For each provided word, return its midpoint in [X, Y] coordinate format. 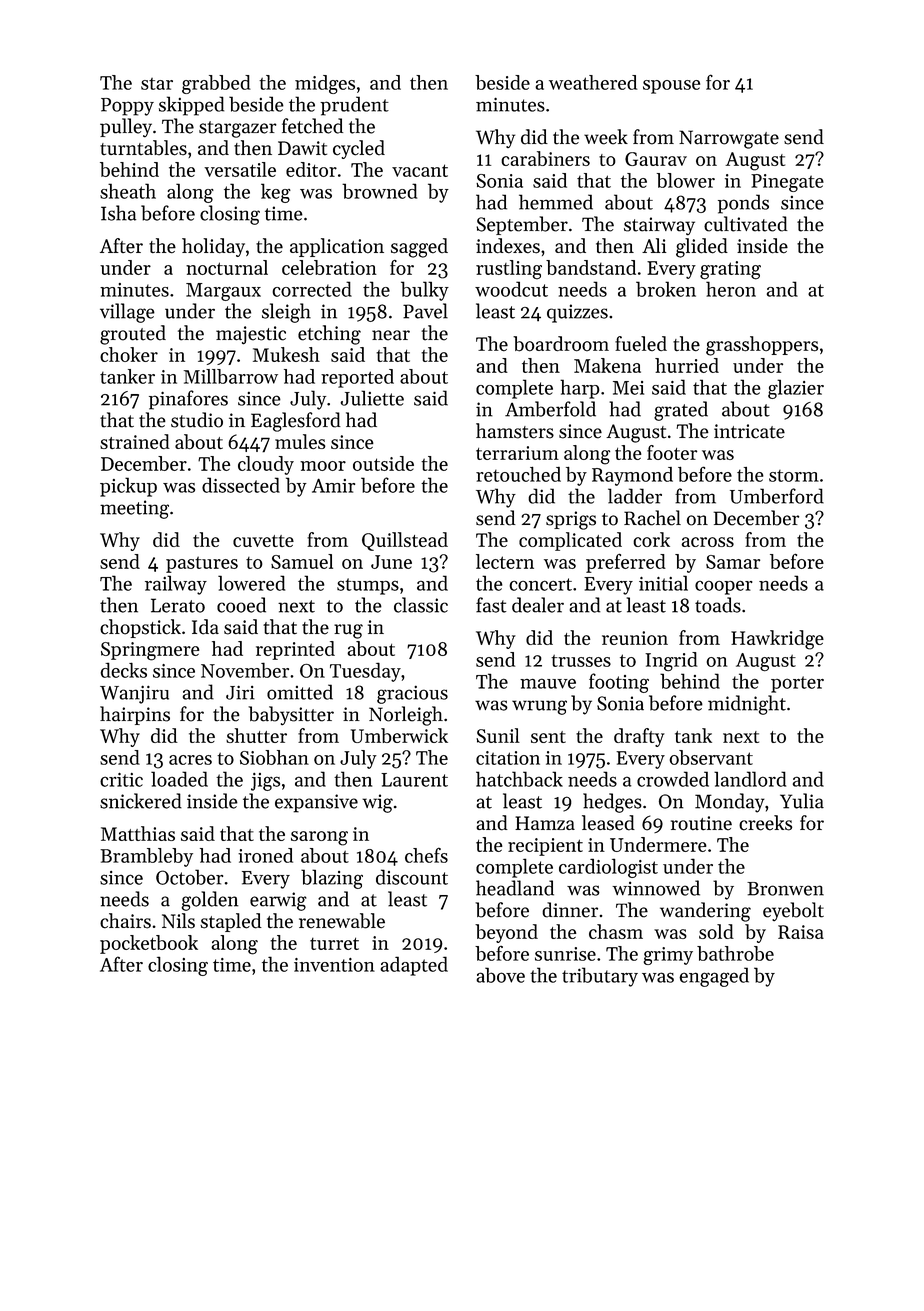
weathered [593, 82]
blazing [332, 879]
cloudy [266, 465]
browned [379, 191]
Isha [118, 213]
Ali [654, 245]
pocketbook [149, 944]
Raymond [632, 476]
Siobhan [274, 757]
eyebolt [793, 911]
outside [383, 463]
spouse [671, 87]
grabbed [216, 84]
